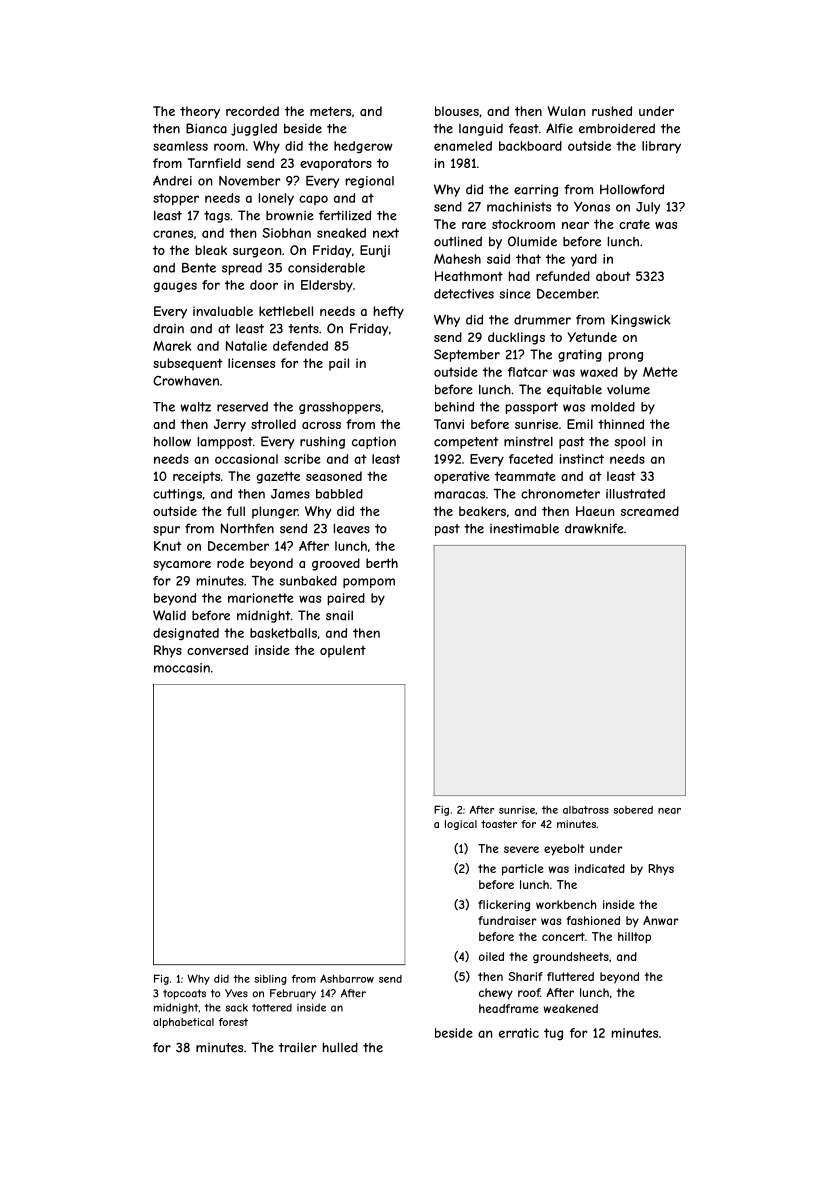 The width and height of the screenshot is (839, 1190). I want to click on Wulan, so click(566, 111).
